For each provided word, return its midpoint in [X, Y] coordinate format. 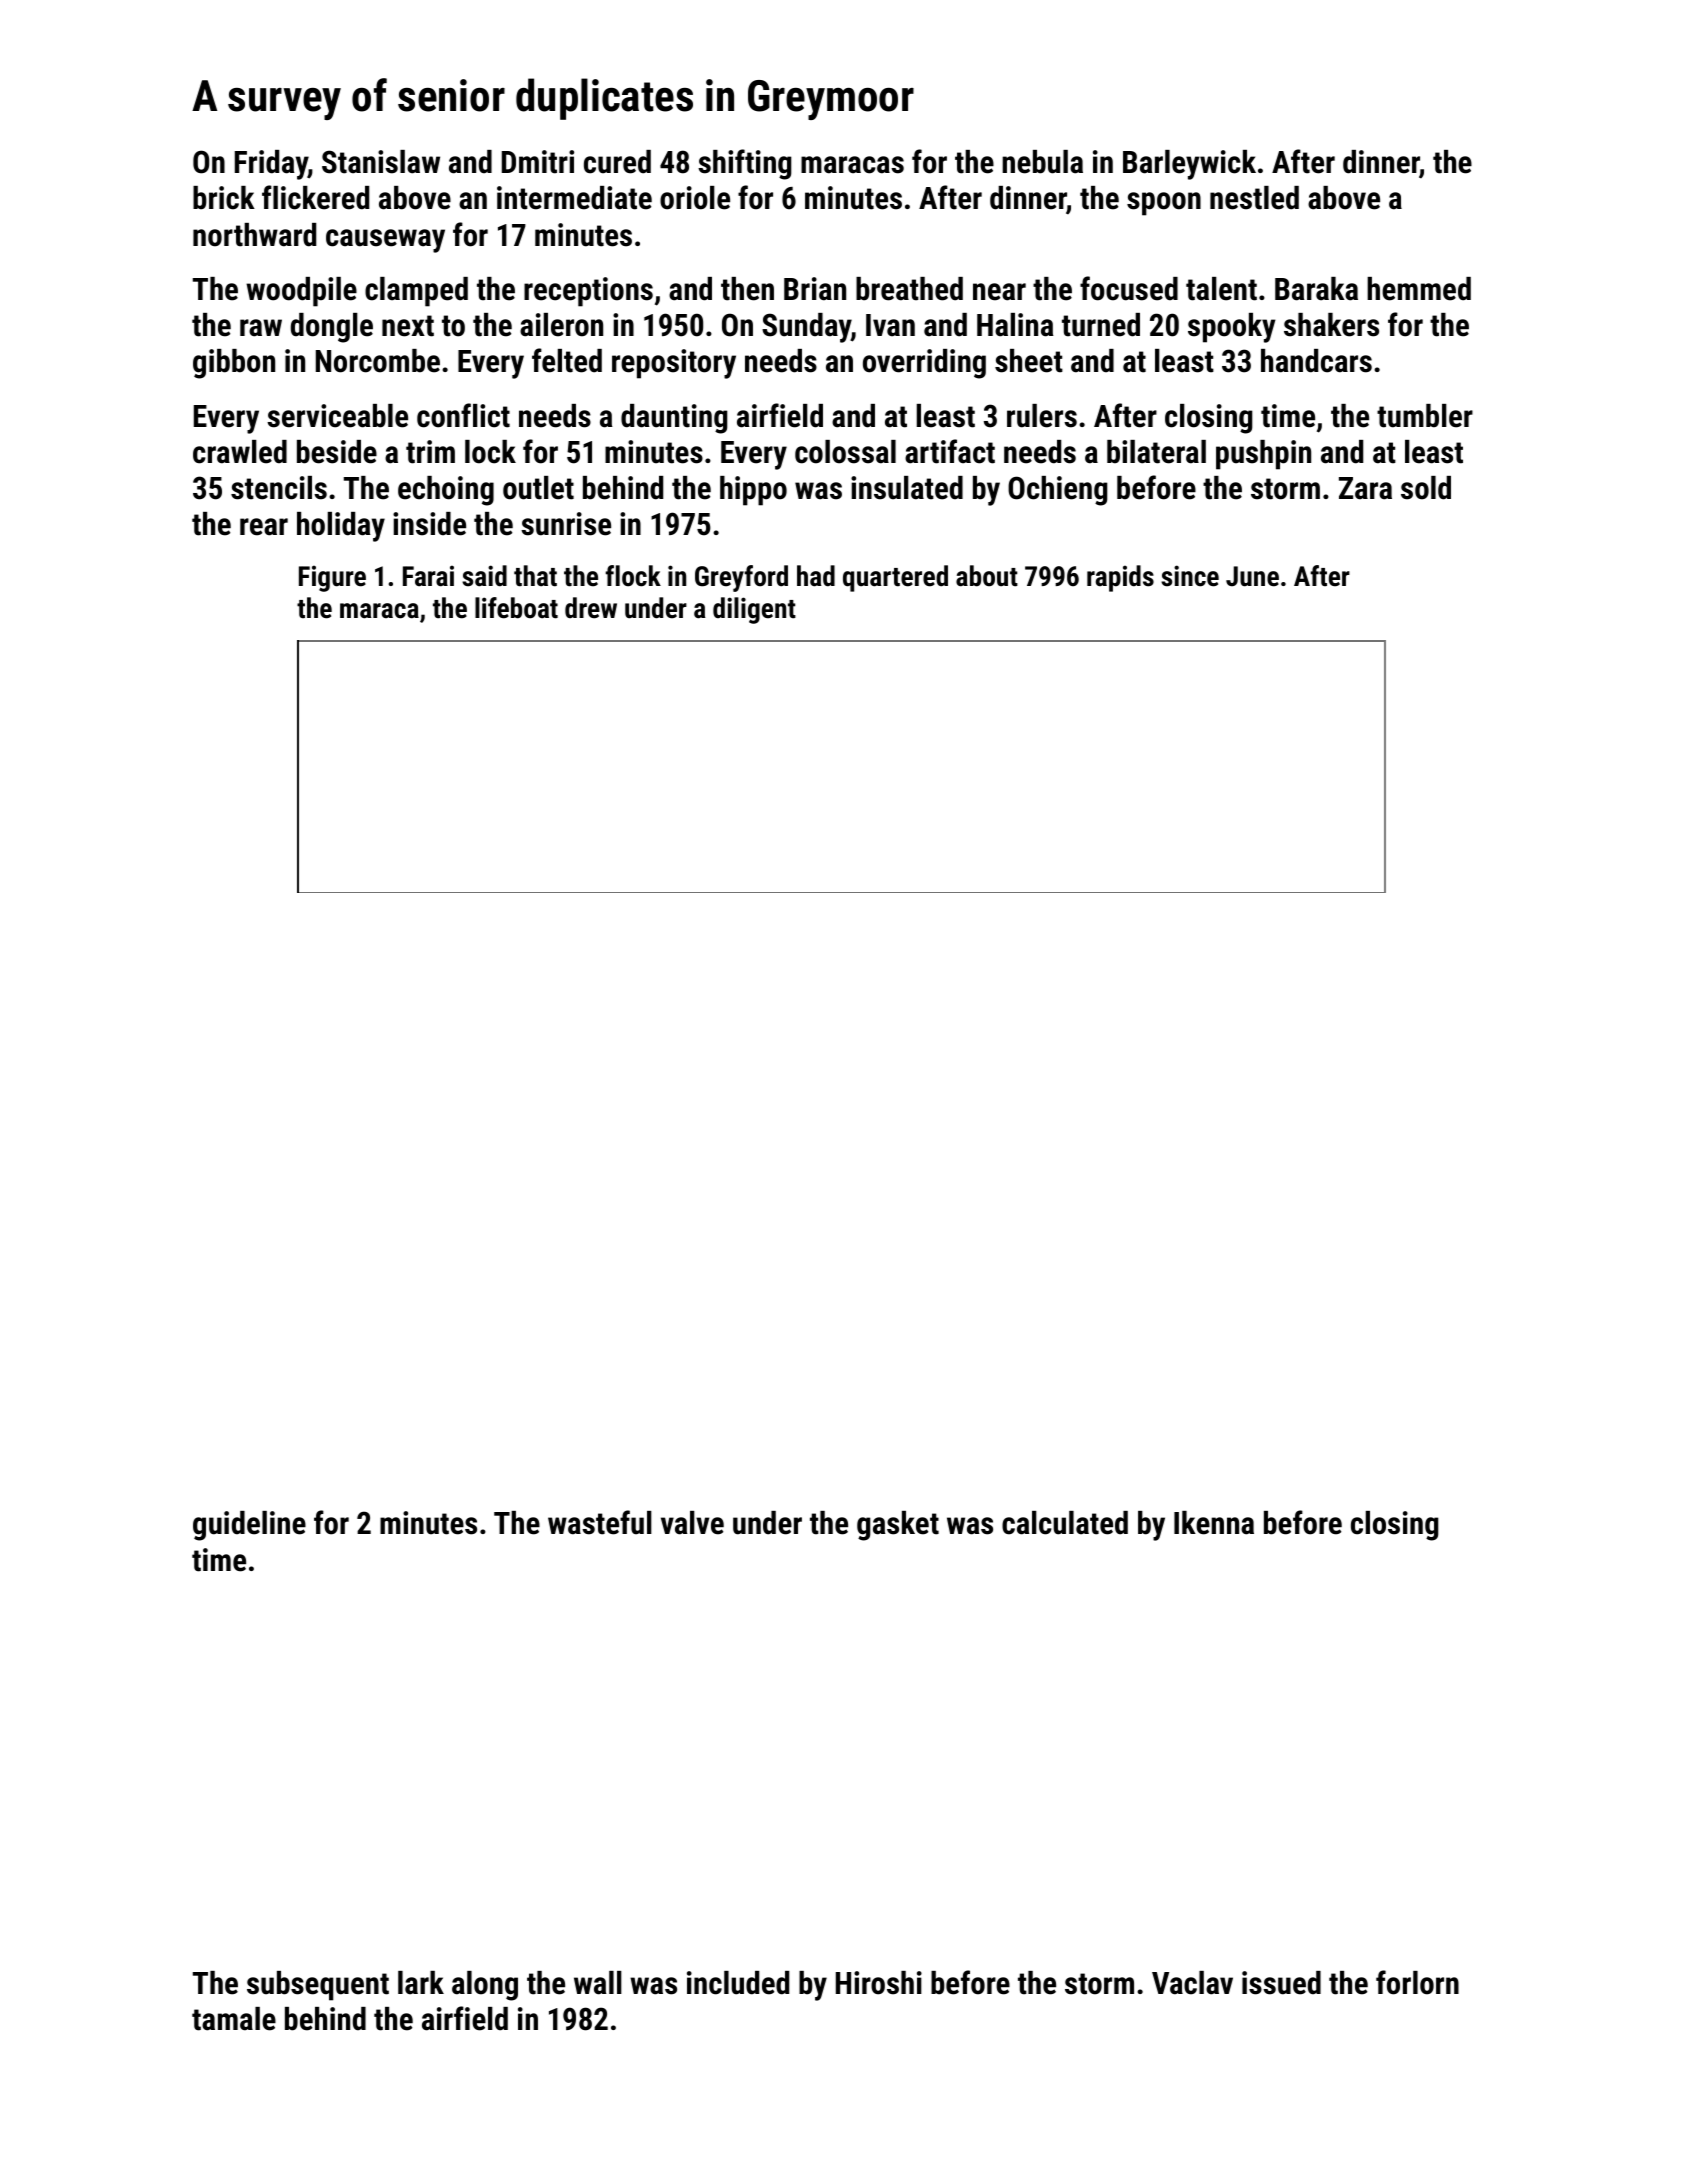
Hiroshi [879, 1983]
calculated [1065, 1523]
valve [692, 1523]
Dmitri [538, 162]
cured [617, 162]
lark [421, 1983]
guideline [249, 1526]
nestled [1254, 198]
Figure [332, 578]
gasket [898, 1526]
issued [1281, 1983]
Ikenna [1214, 1523]
